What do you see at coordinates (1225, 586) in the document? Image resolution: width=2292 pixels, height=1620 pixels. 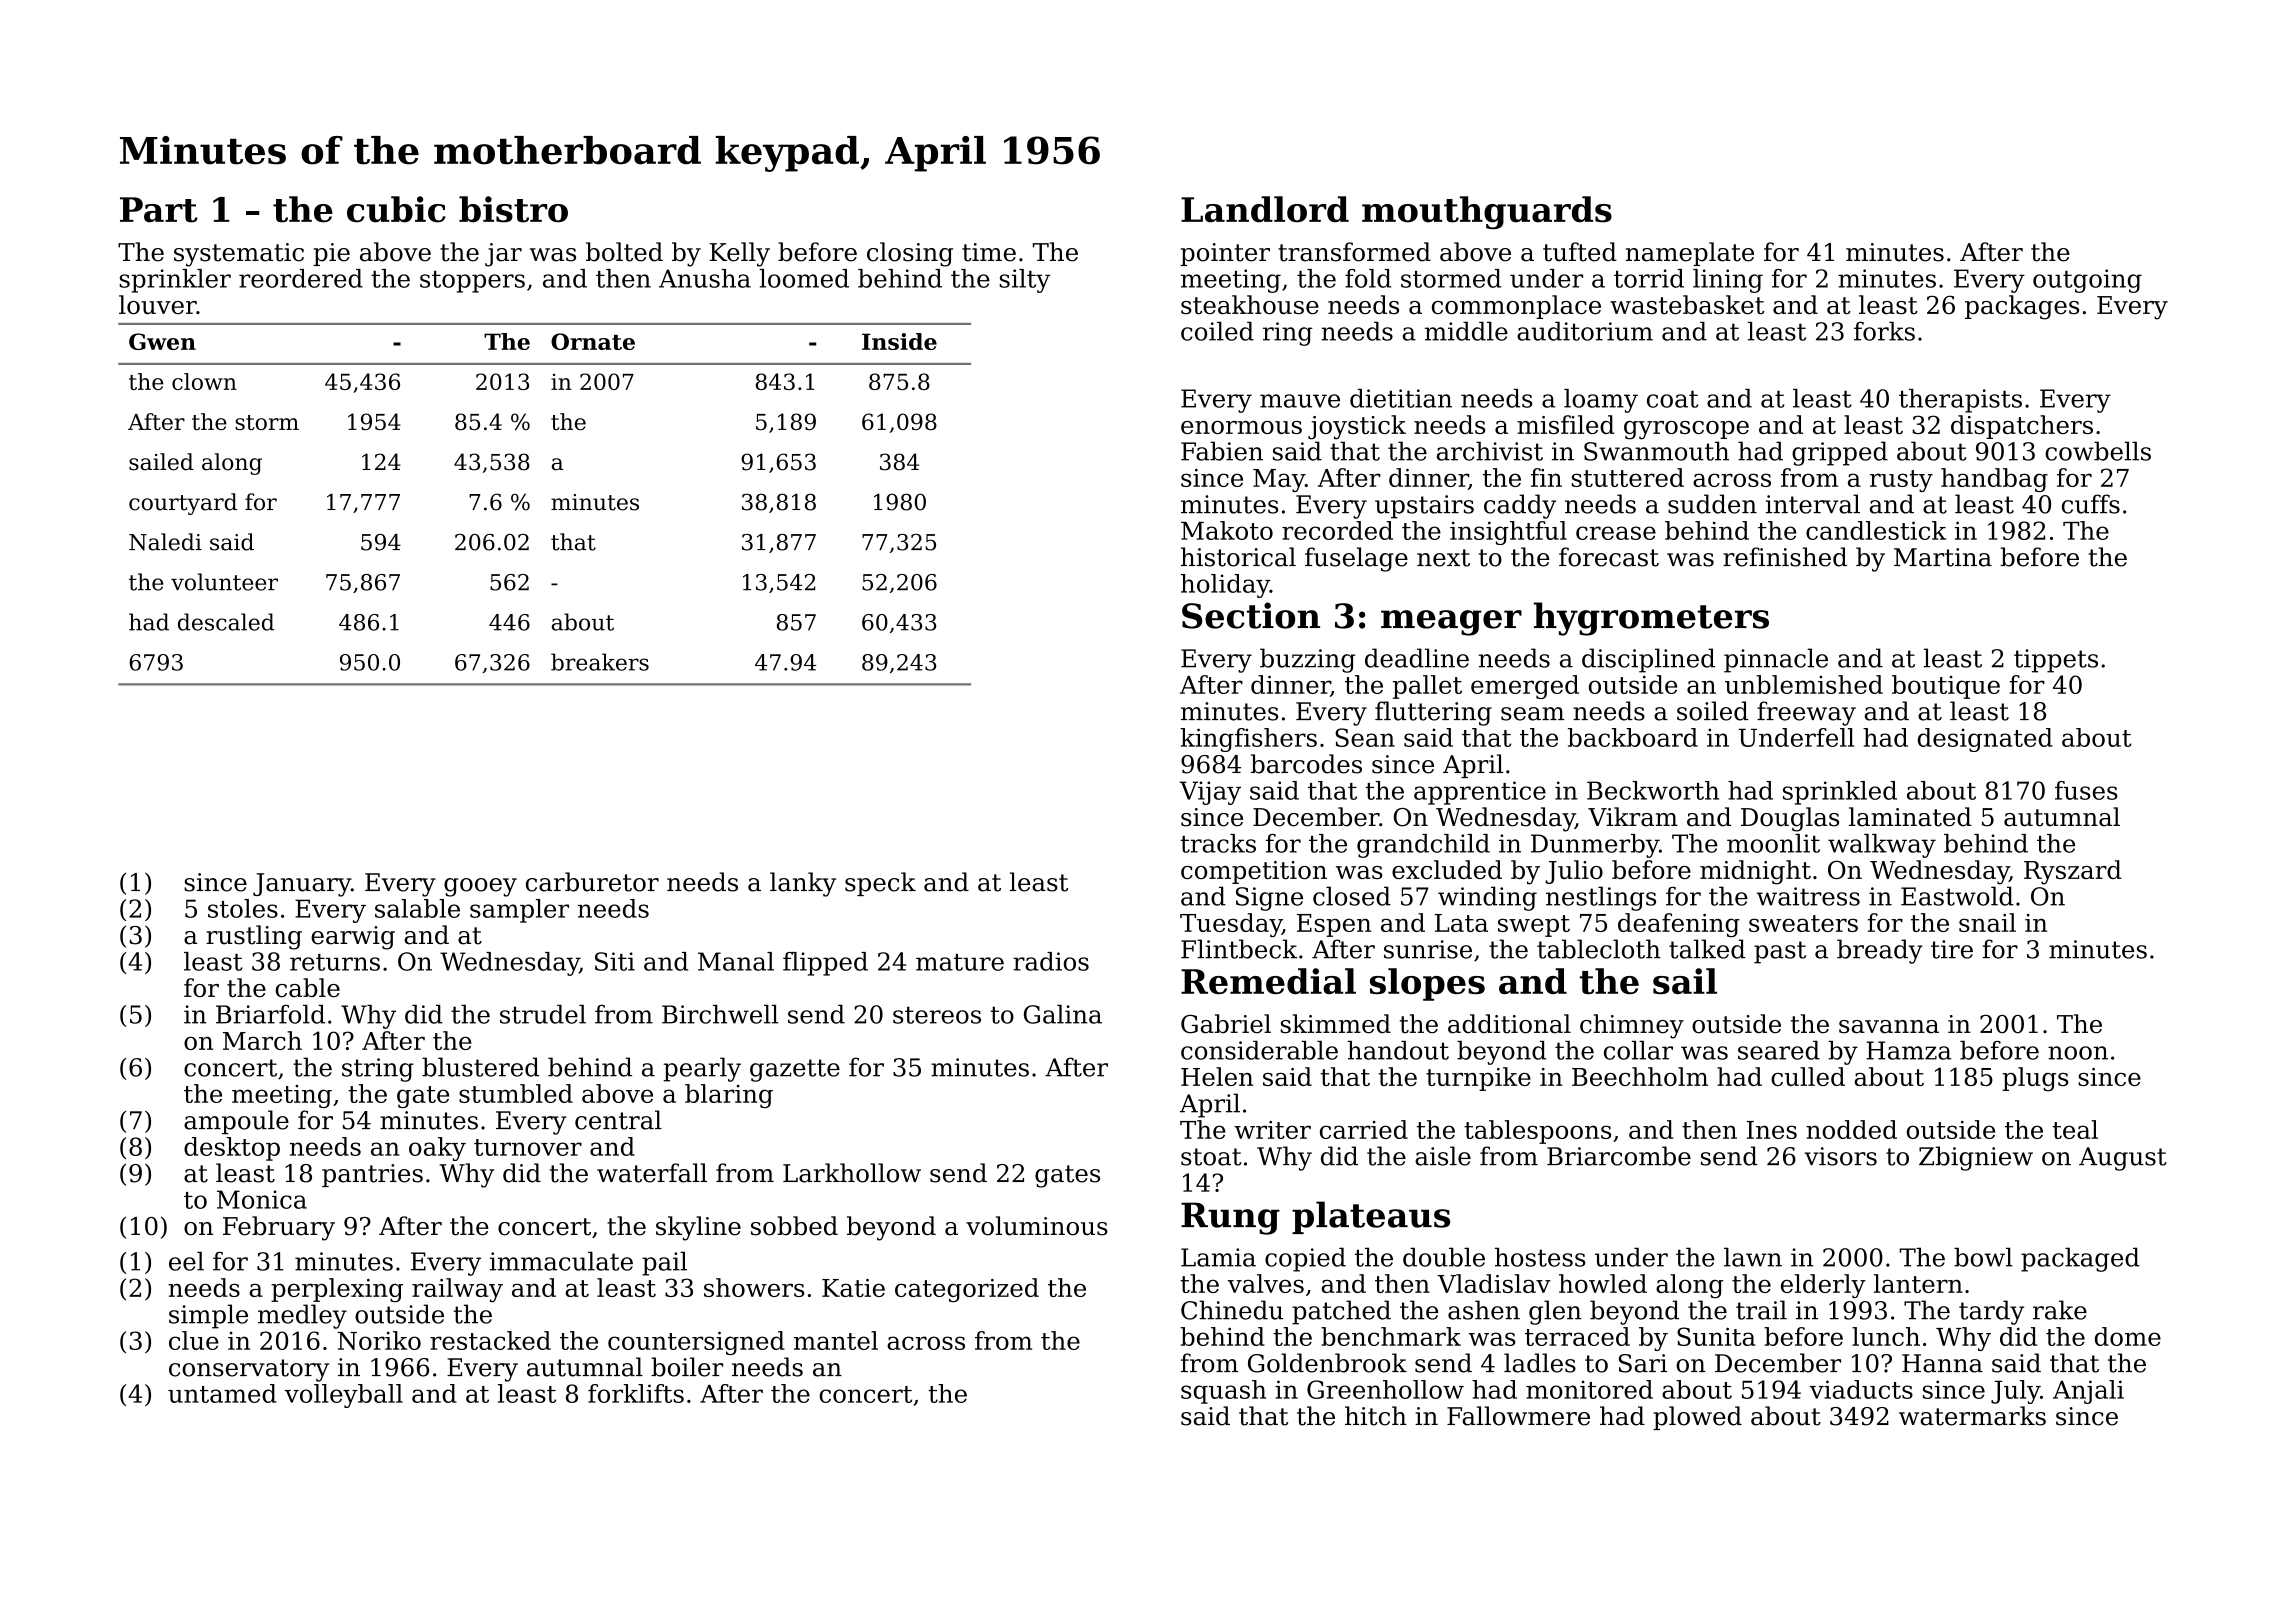 I see `holiday` at bounding box center [1225, 586].
